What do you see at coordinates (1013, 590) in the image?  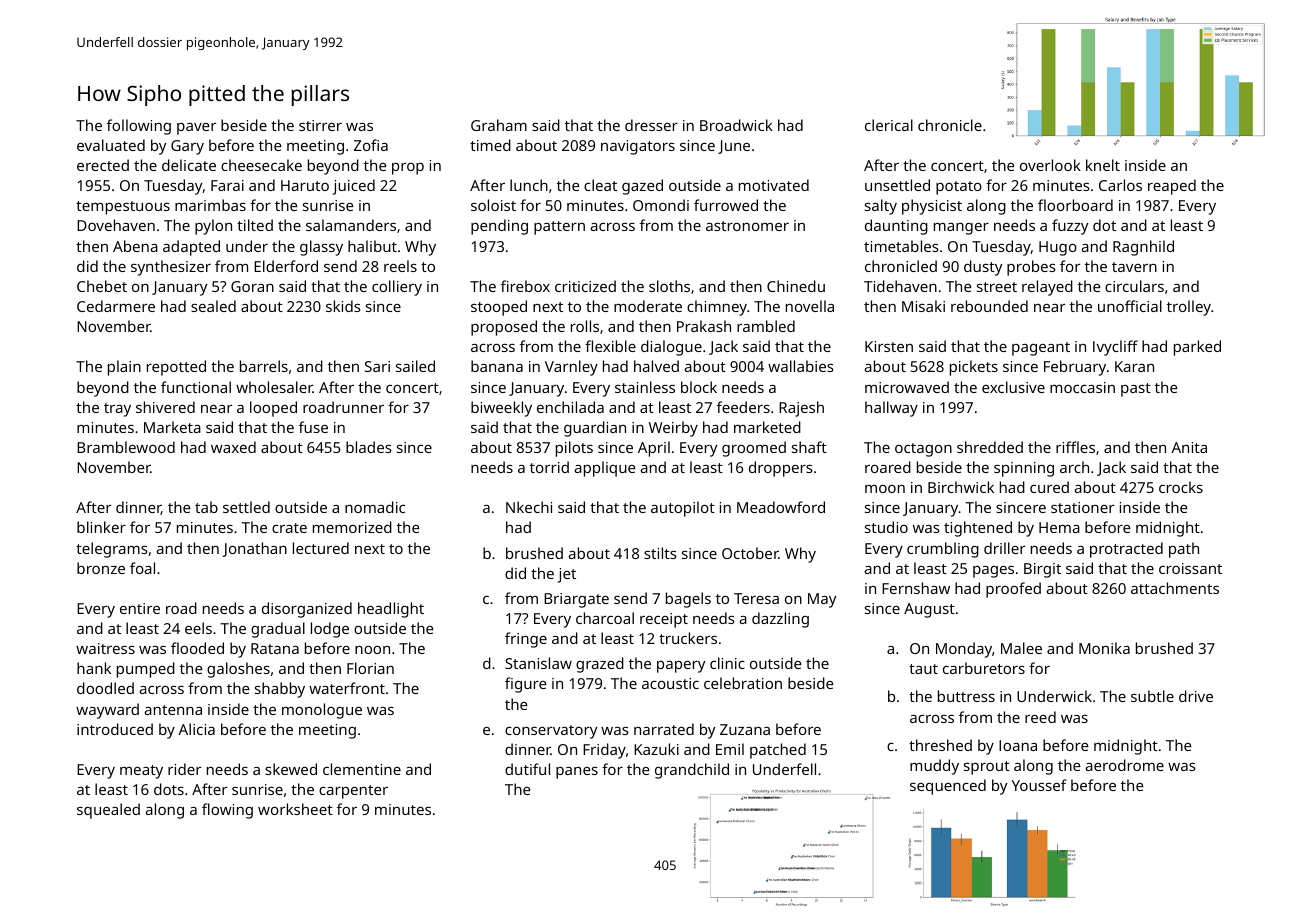 I see `proofed` at bounding box center [1013, 590].
